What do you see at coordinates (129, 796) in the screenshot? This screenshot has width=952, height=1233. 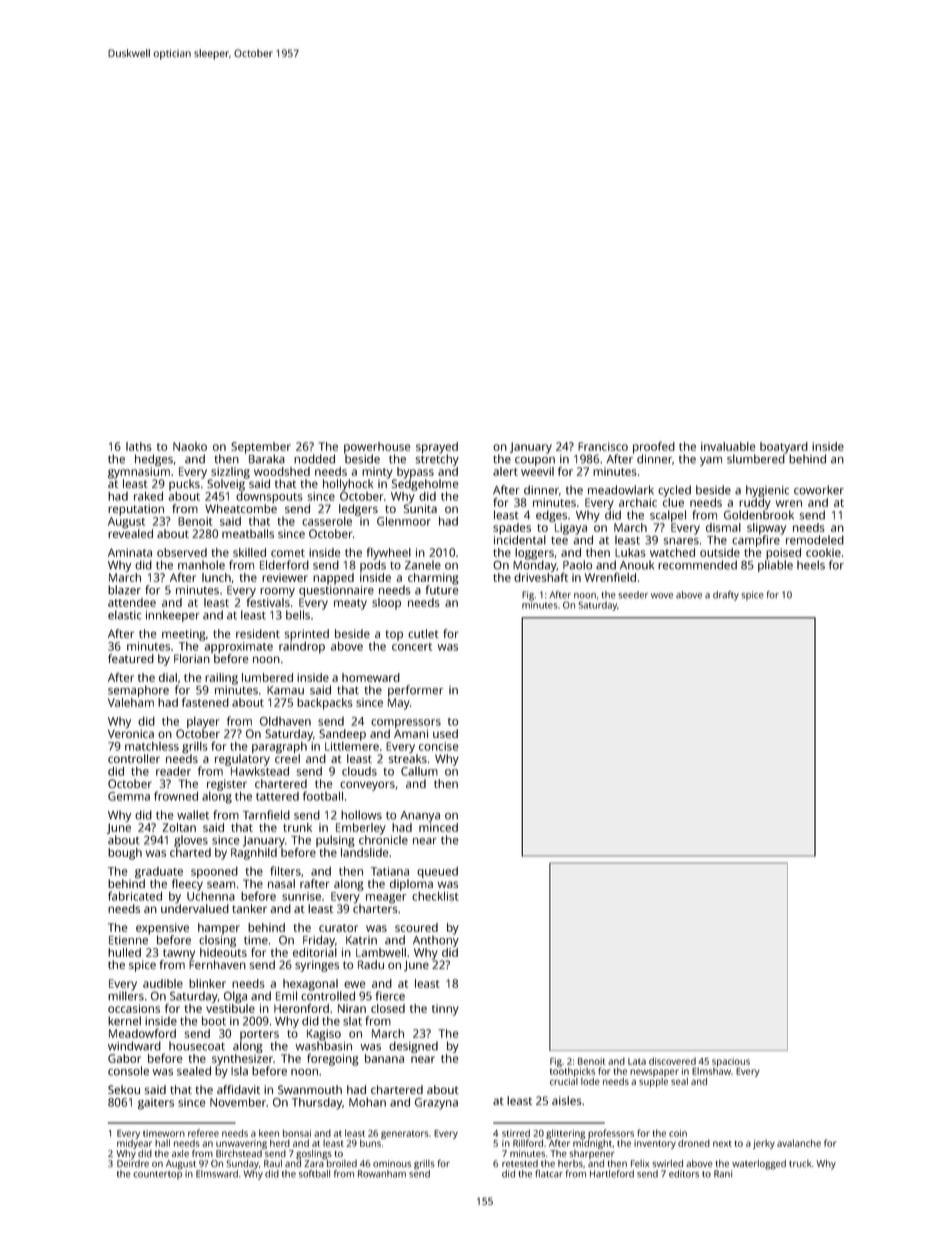 I see `Gemma` at bounding box center [129, 796].
